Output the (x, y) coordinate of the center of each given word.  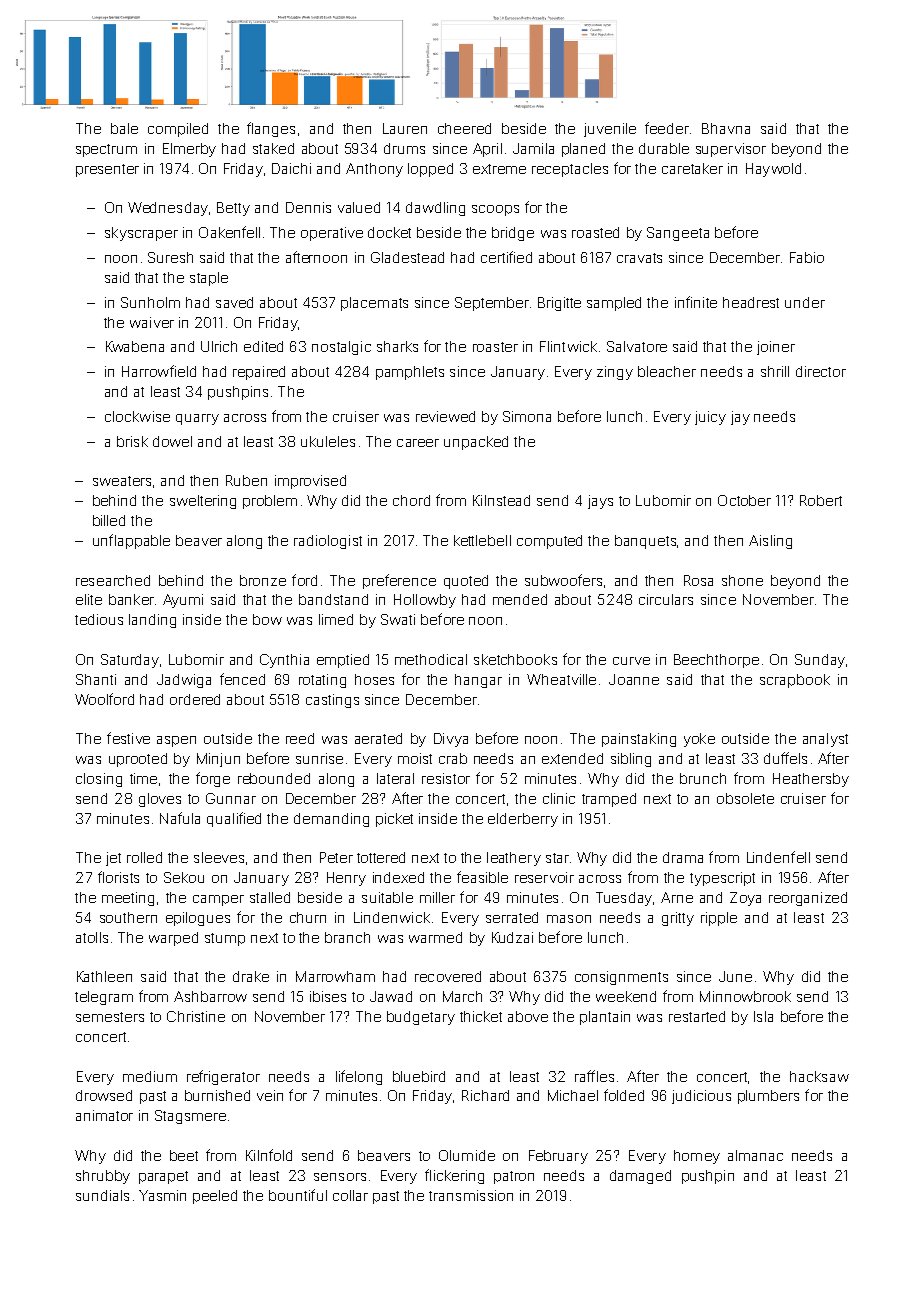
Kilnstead (501, 500)
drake (251, 976)
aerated (378, 738)
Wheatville (561, 679)
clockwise (137, 416)
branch (347, 937)
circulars (666, 599)
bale (124, 128)
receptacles (570, 170)
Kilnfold (269, 1155)
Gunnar (231, 798)
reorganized (808, 899)
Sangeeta (678, 234)
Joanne (634, 679)
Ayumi (183, 601)
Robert (821, 500)
